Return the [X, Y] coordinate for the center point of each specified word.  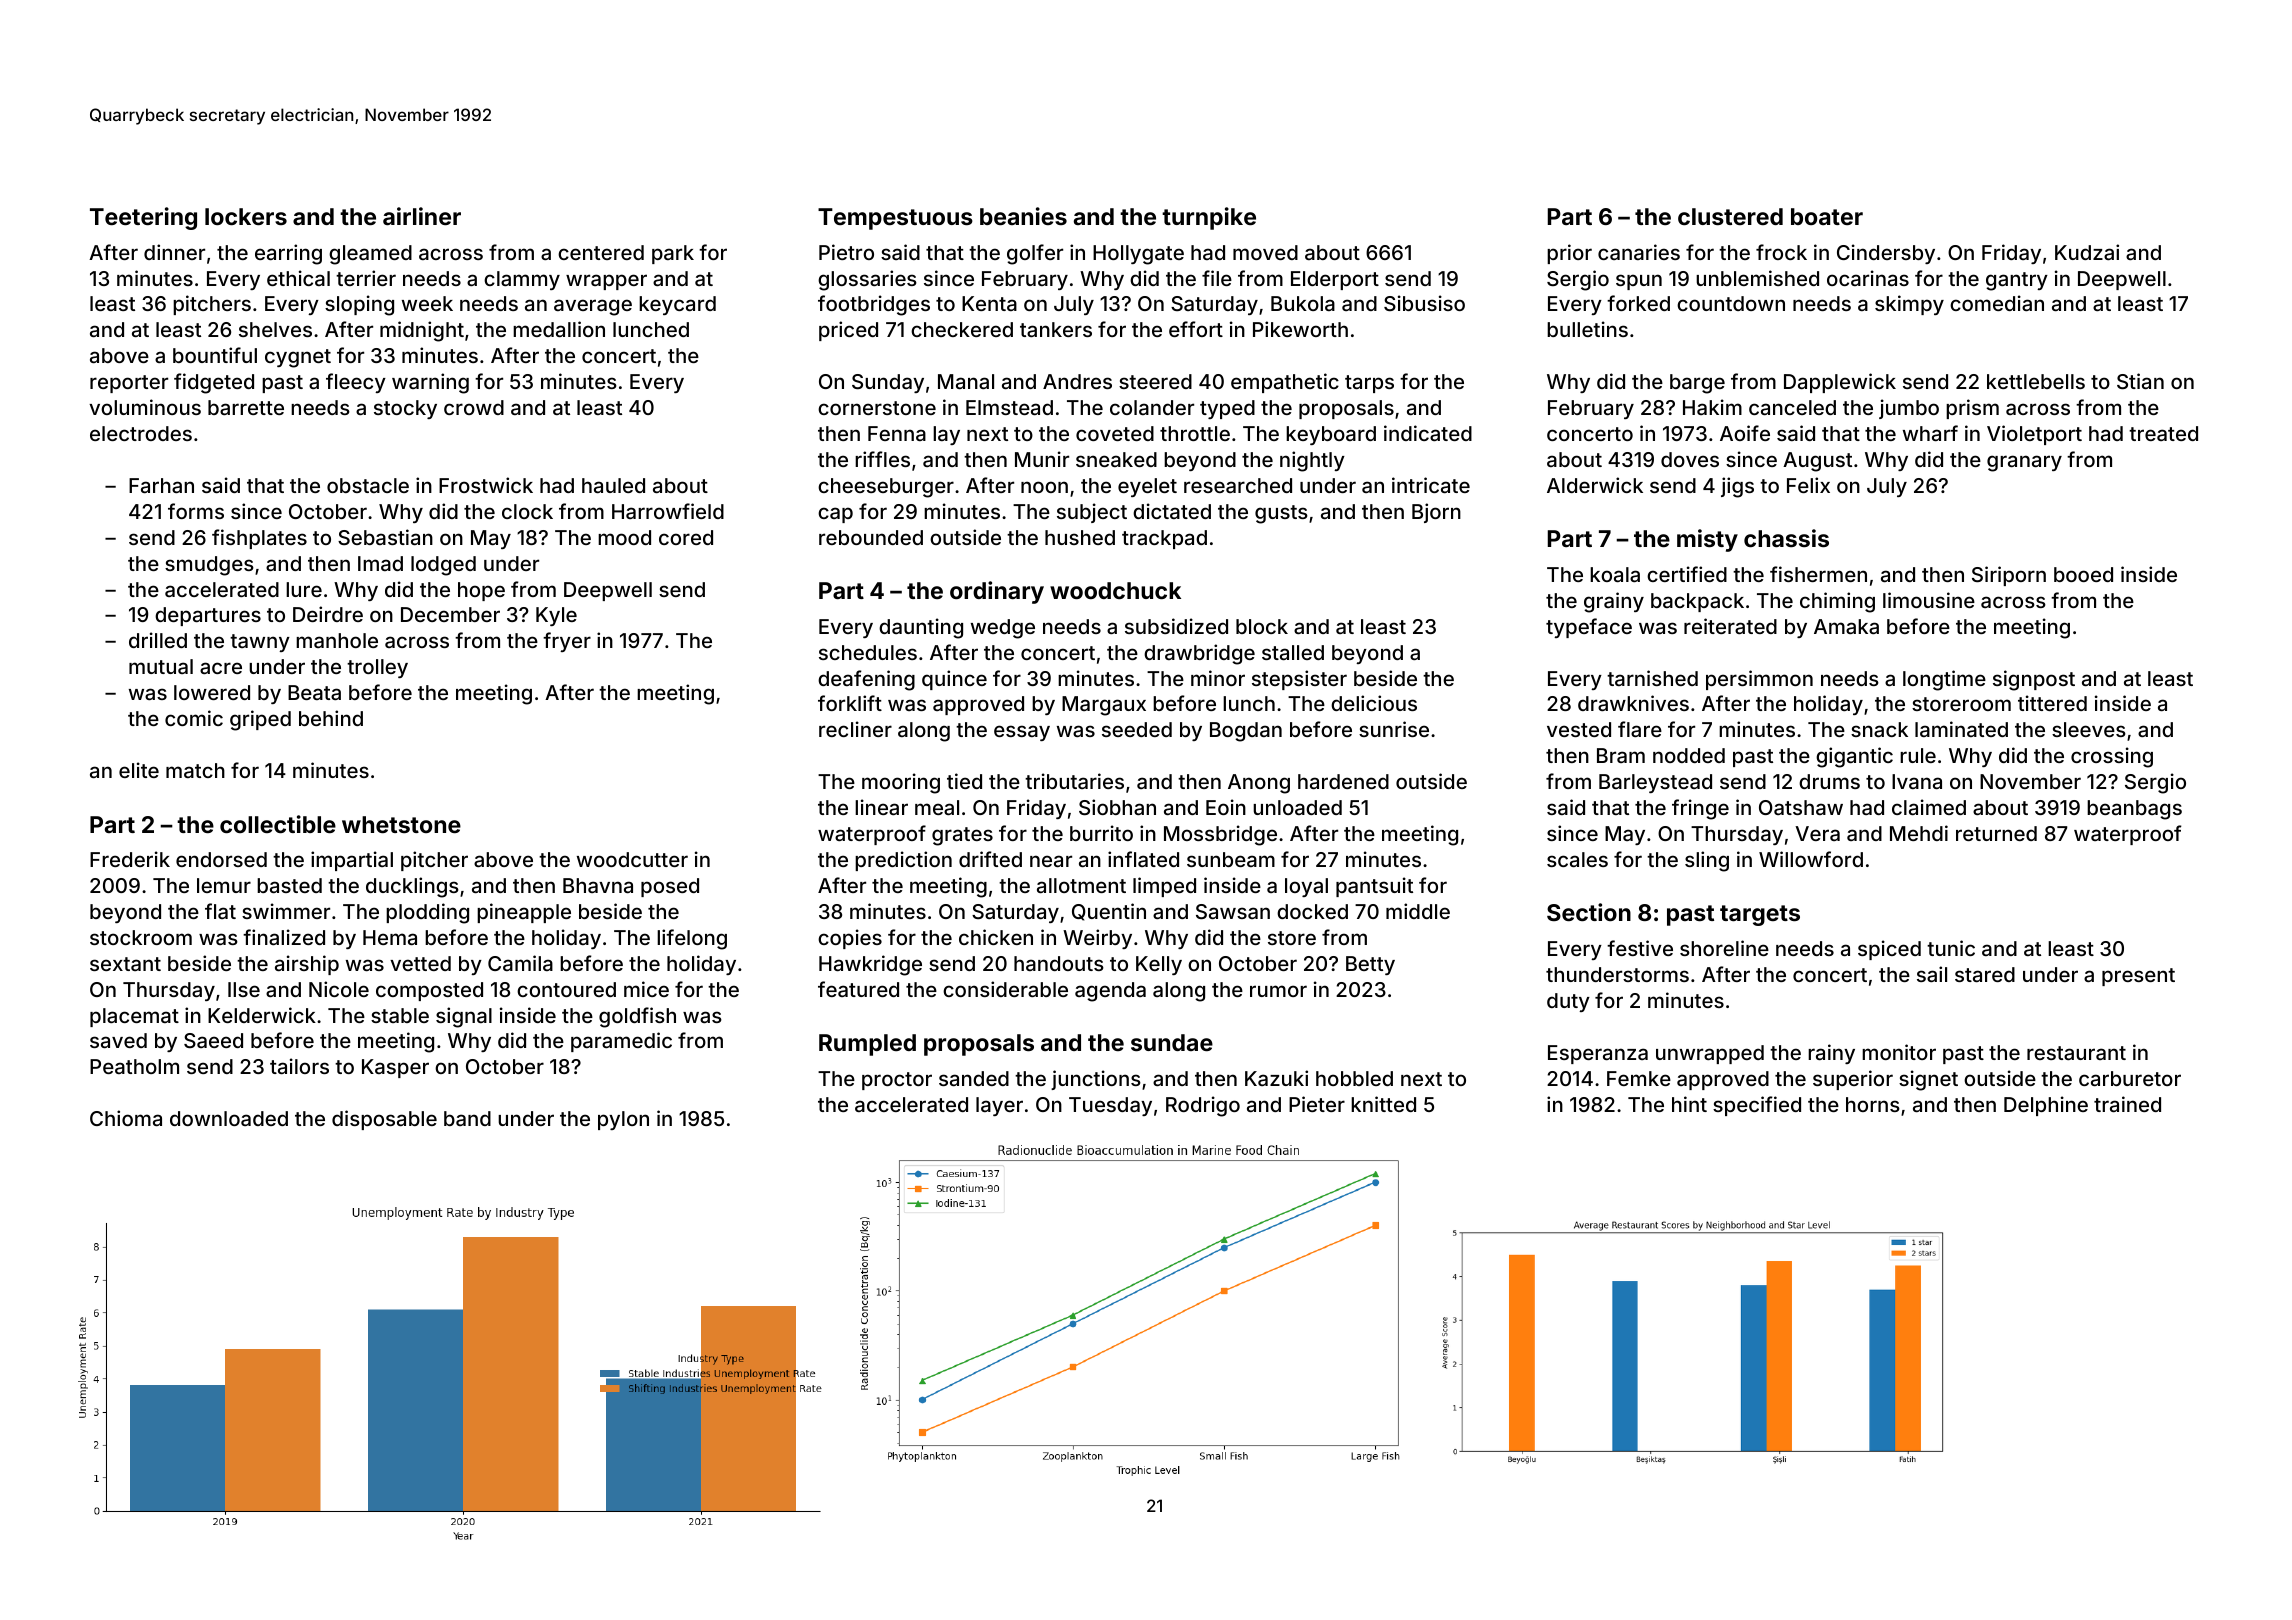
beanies [1023, 216]
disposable [384, 1120]
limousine [1929, 600]
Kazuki [1276, 1078]
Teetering [143, 218]
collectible [278, 824]
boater [1827, 216]
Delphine [2046, 1106]
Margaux [1104, 706]
